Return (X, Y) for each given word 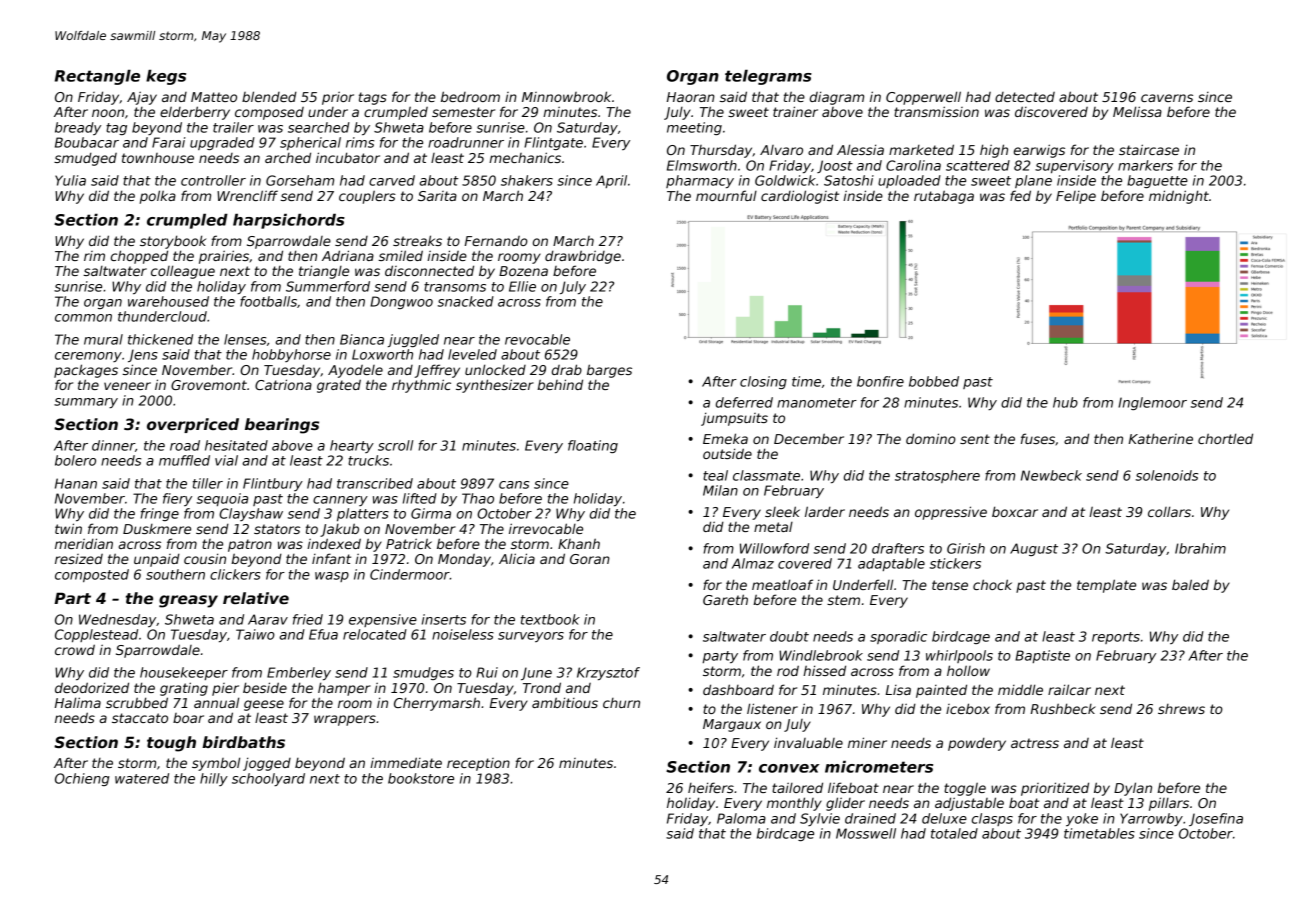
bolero (75, 460)
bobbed (934, 381)
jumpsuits (734, 419)
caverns (1167, 98)
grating (184, 689)
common (83, 318)
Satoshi (849, 180)
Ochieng (82, 779)
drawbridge (583, 257)
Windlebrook (821, 655)
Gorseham (300, 180)
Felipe (1076, 197)
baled (1190, 584)
